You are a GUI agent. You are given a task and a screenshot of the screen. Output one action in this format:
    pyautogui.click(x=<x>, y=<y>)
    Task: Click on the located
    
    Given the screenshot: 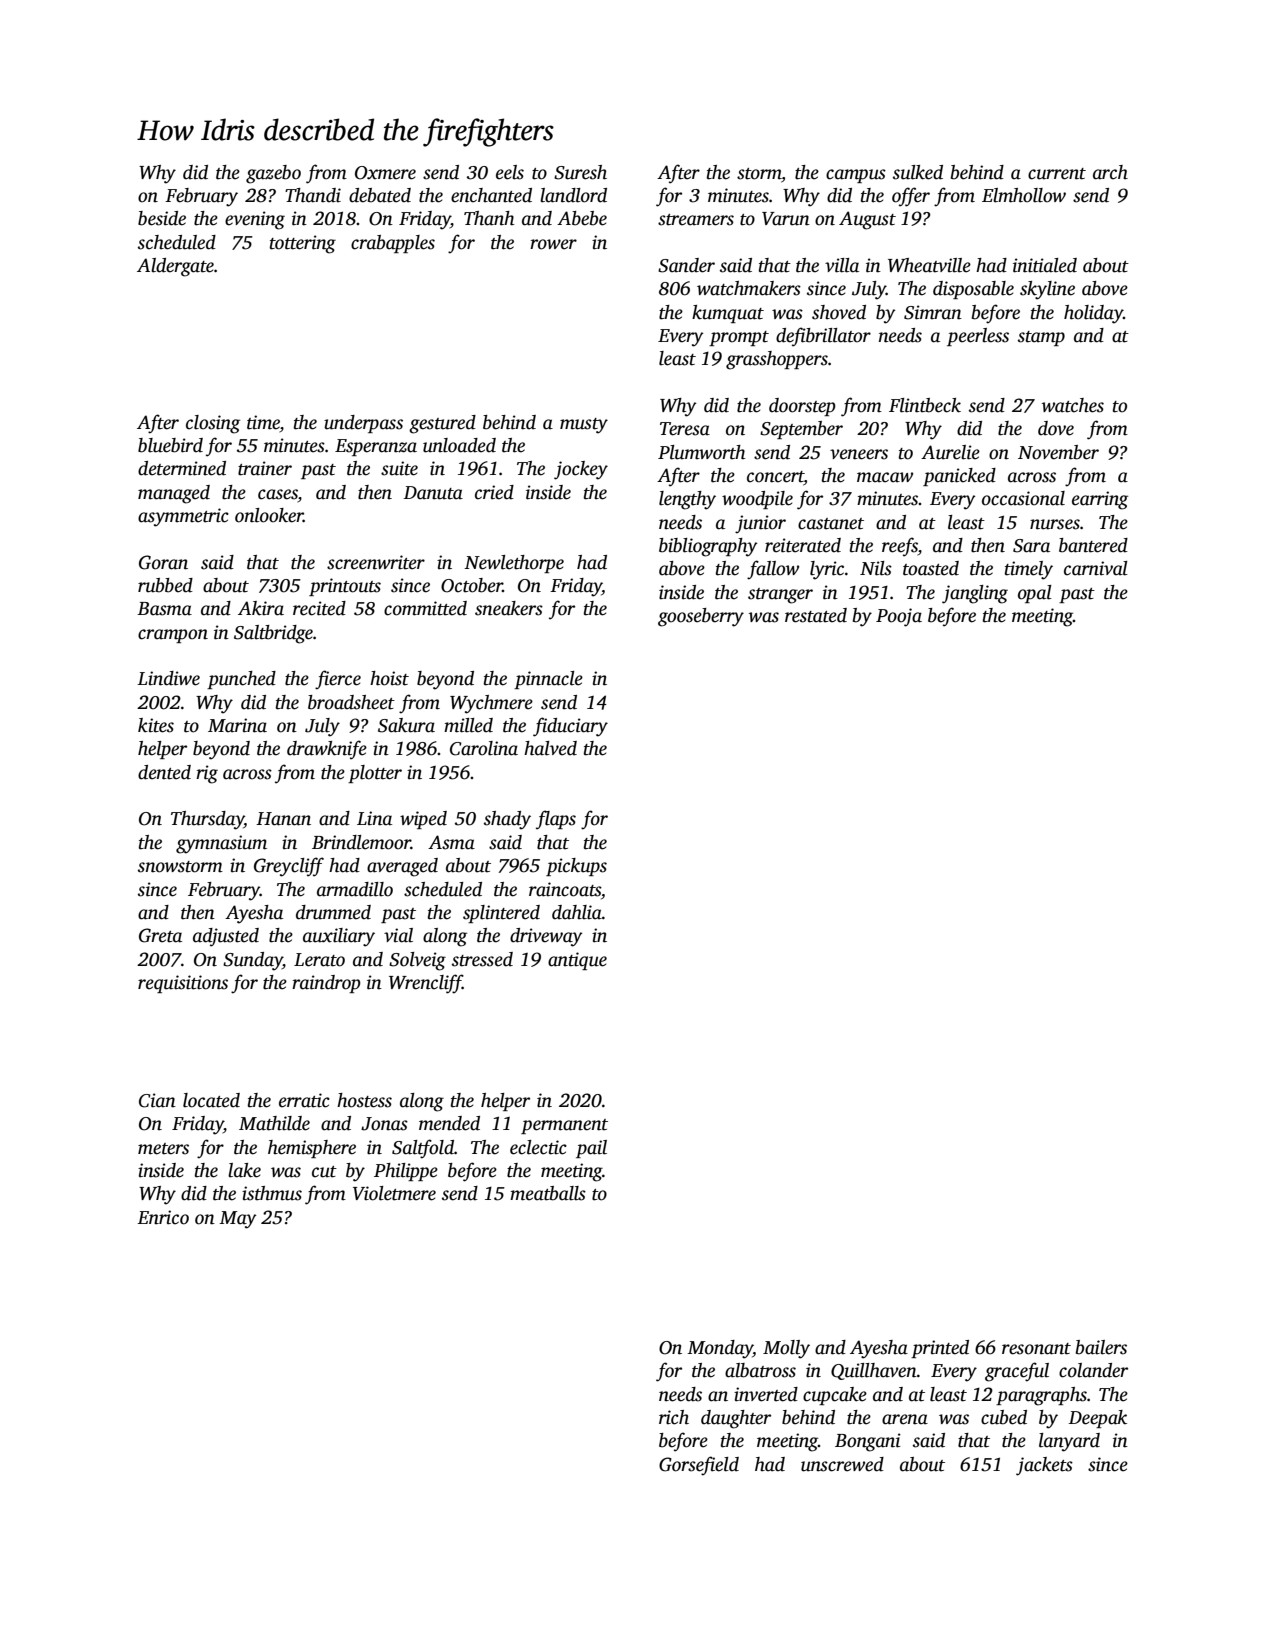 What is the action you would take?
    pyautogui.click(x=211, y=1100)
